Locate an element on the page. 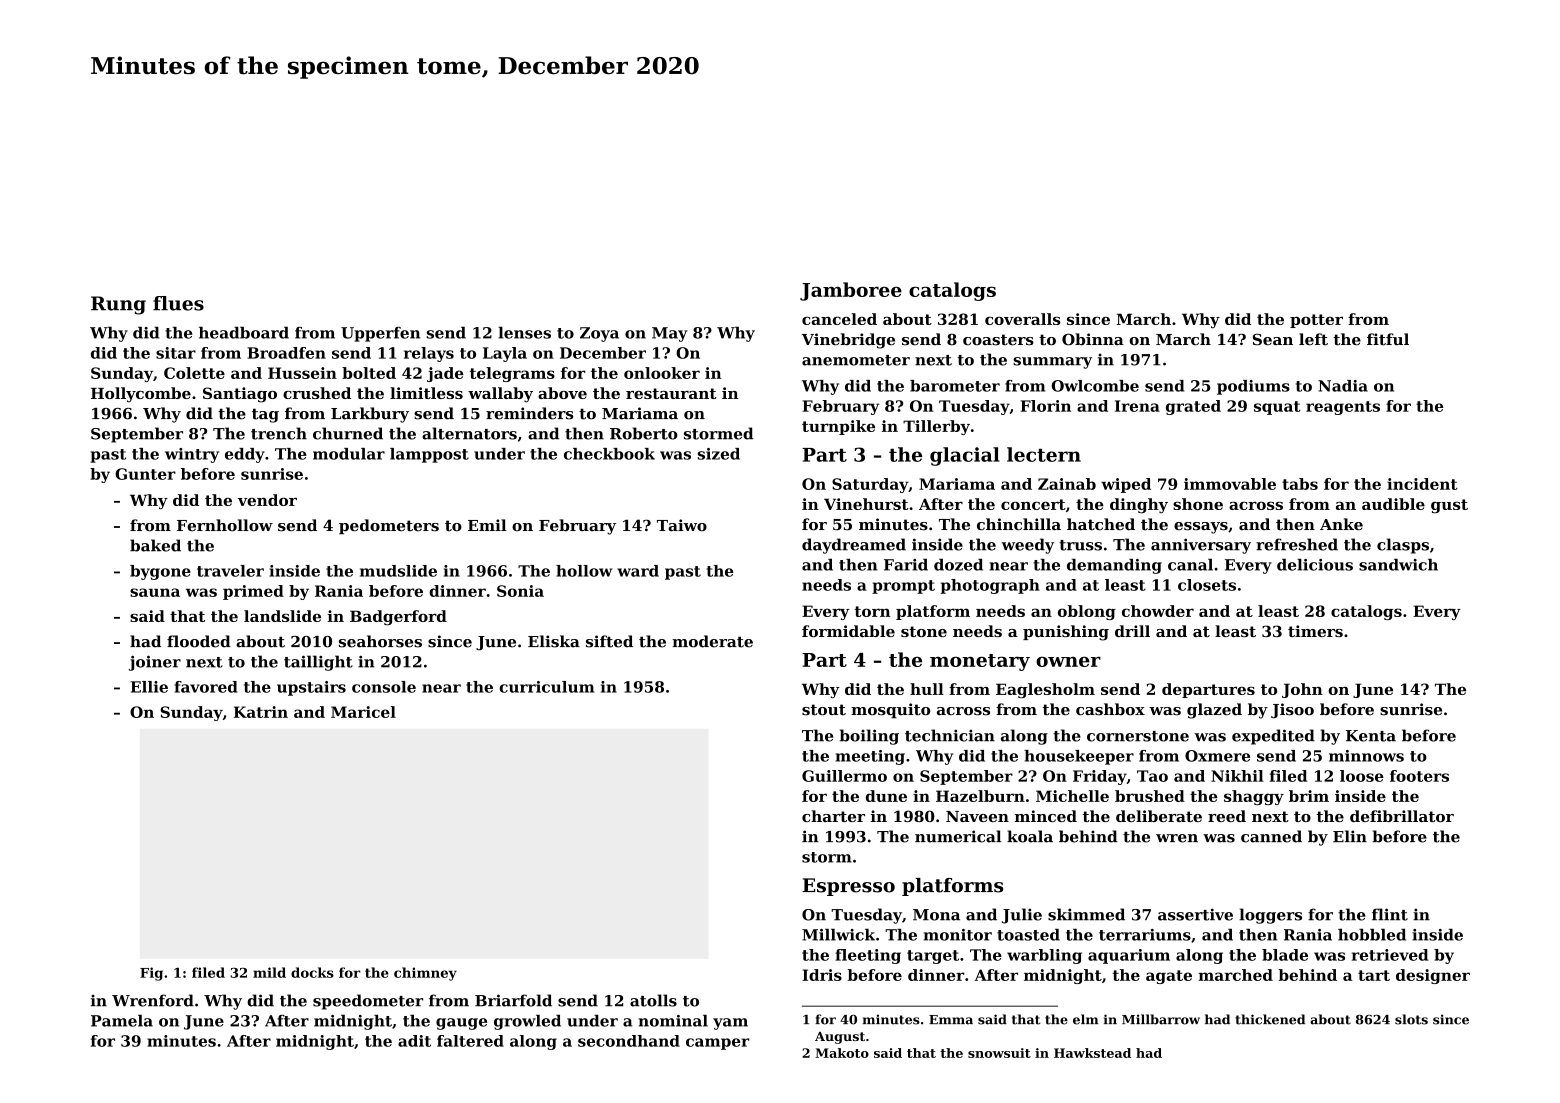 Image resolution: width=1560 pixels, height=1103 pixels. incident is located at coordinates (1422, 484).
